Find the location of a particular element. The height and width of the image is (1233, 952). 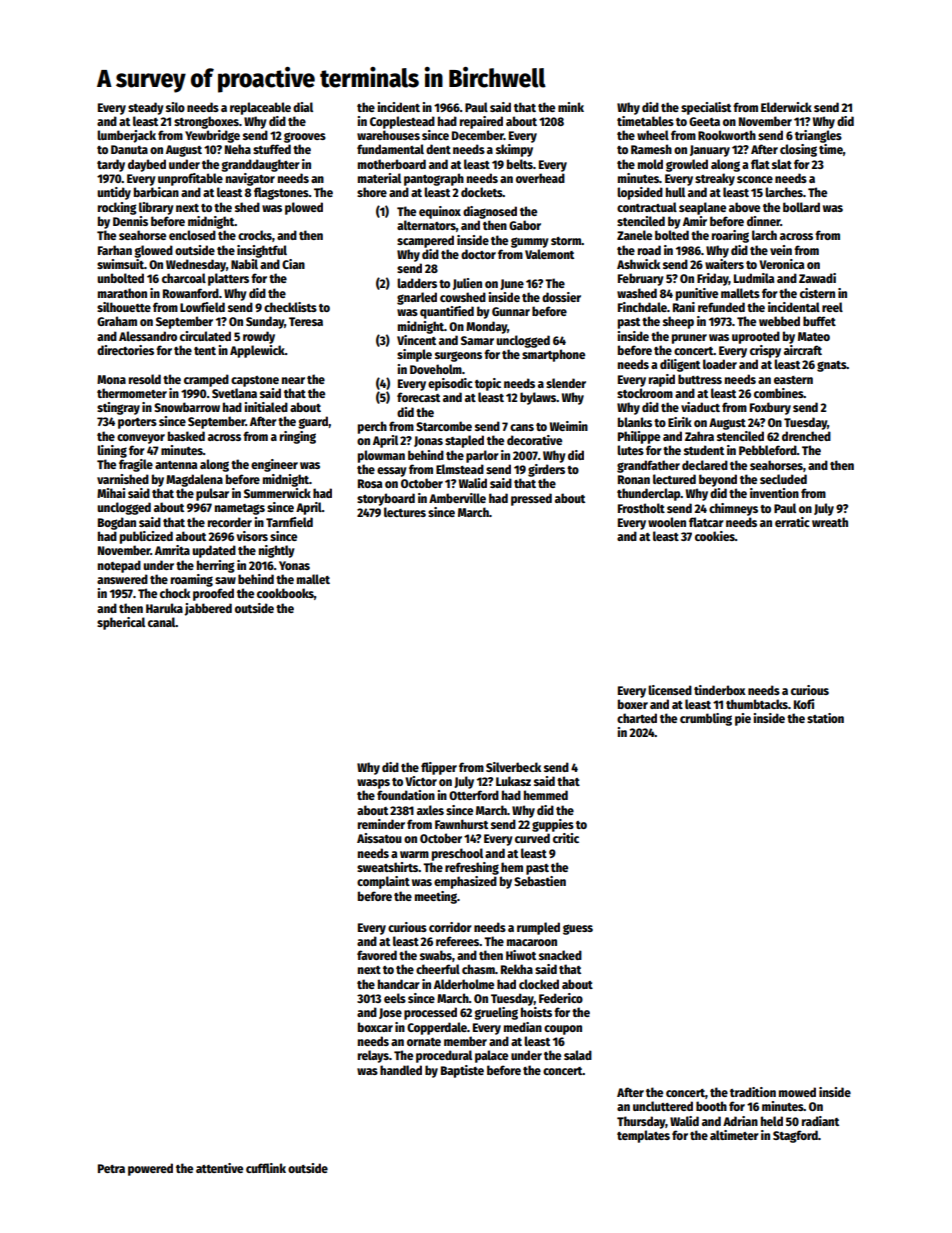

licensed is located at coordinates (670, 690).
